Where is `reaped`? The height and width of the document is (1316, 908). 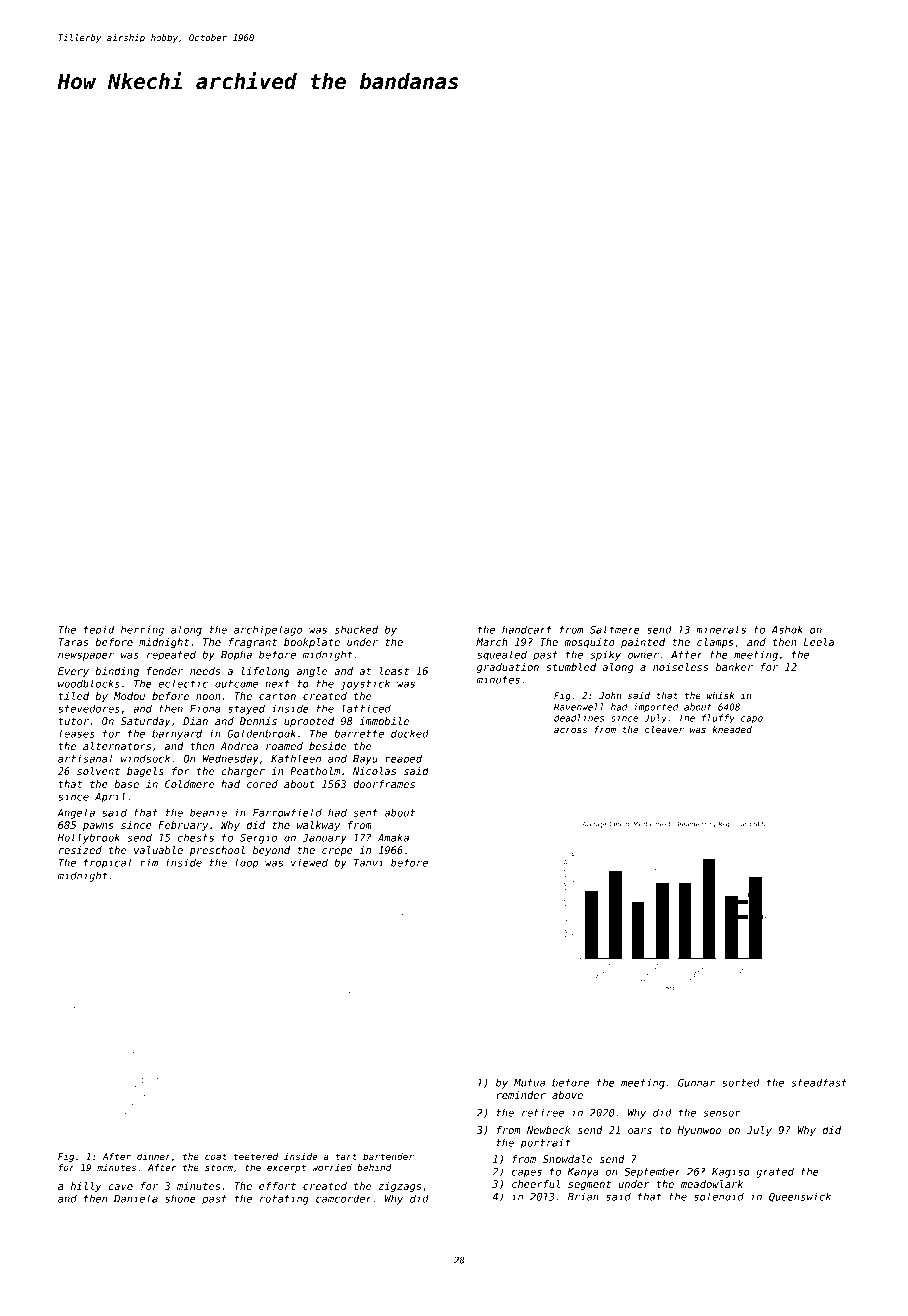 reaped is located at coordinates (403, 759).
